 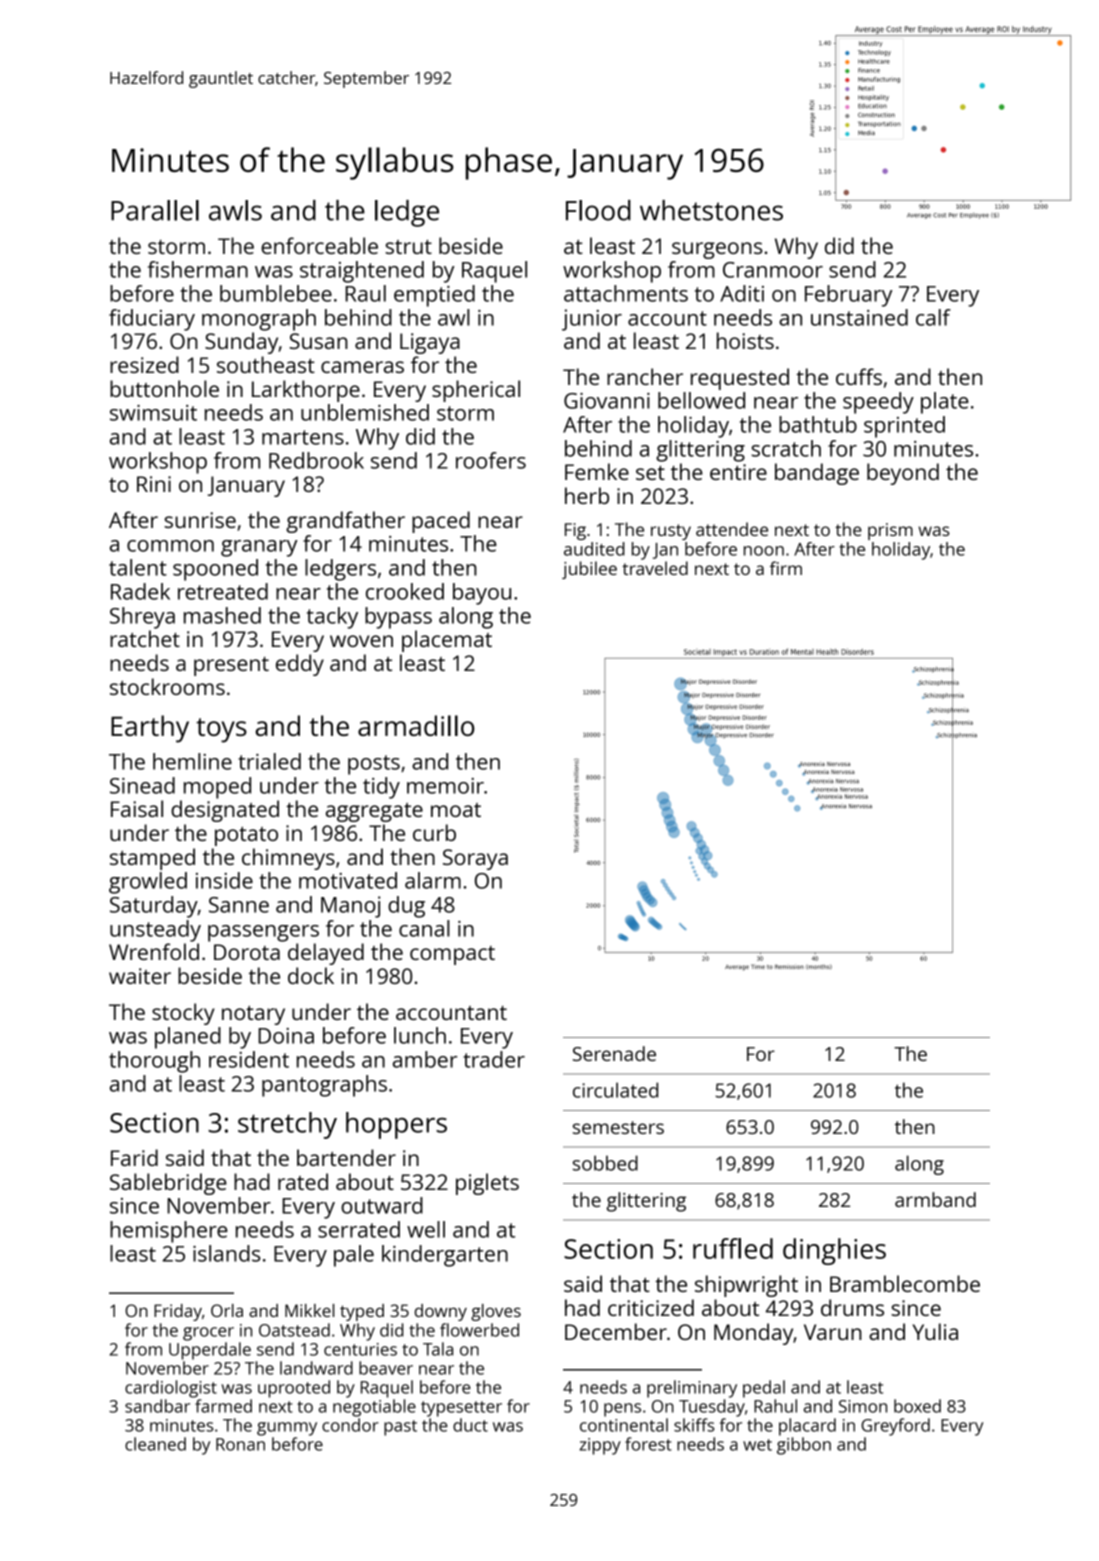 What do you see at coordinates (745, 340) in the page?
I see `hoists` at bounding box center [745, 340].
